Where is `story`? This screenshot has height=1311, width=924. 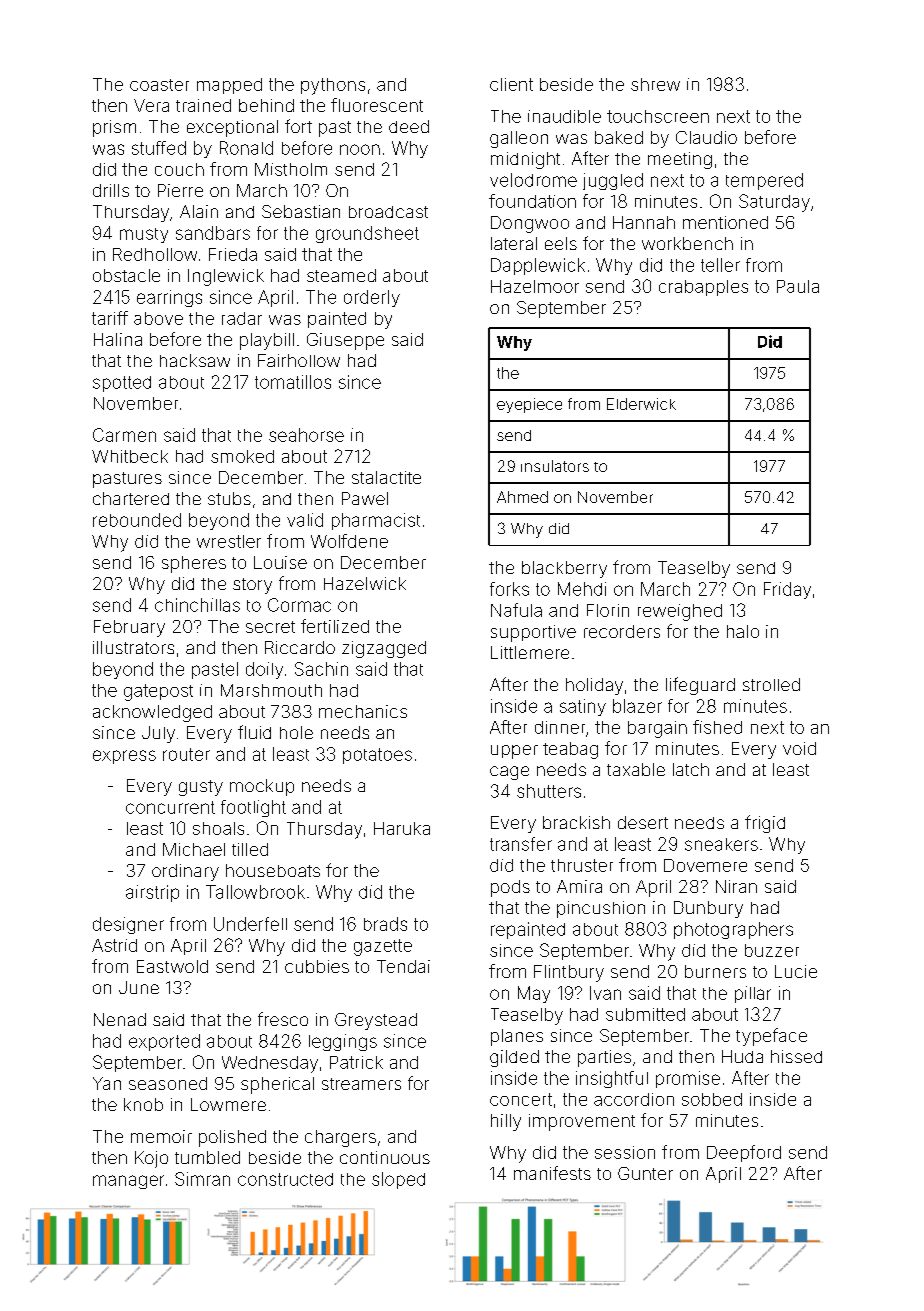 story is located at coordinates (252, 586).
